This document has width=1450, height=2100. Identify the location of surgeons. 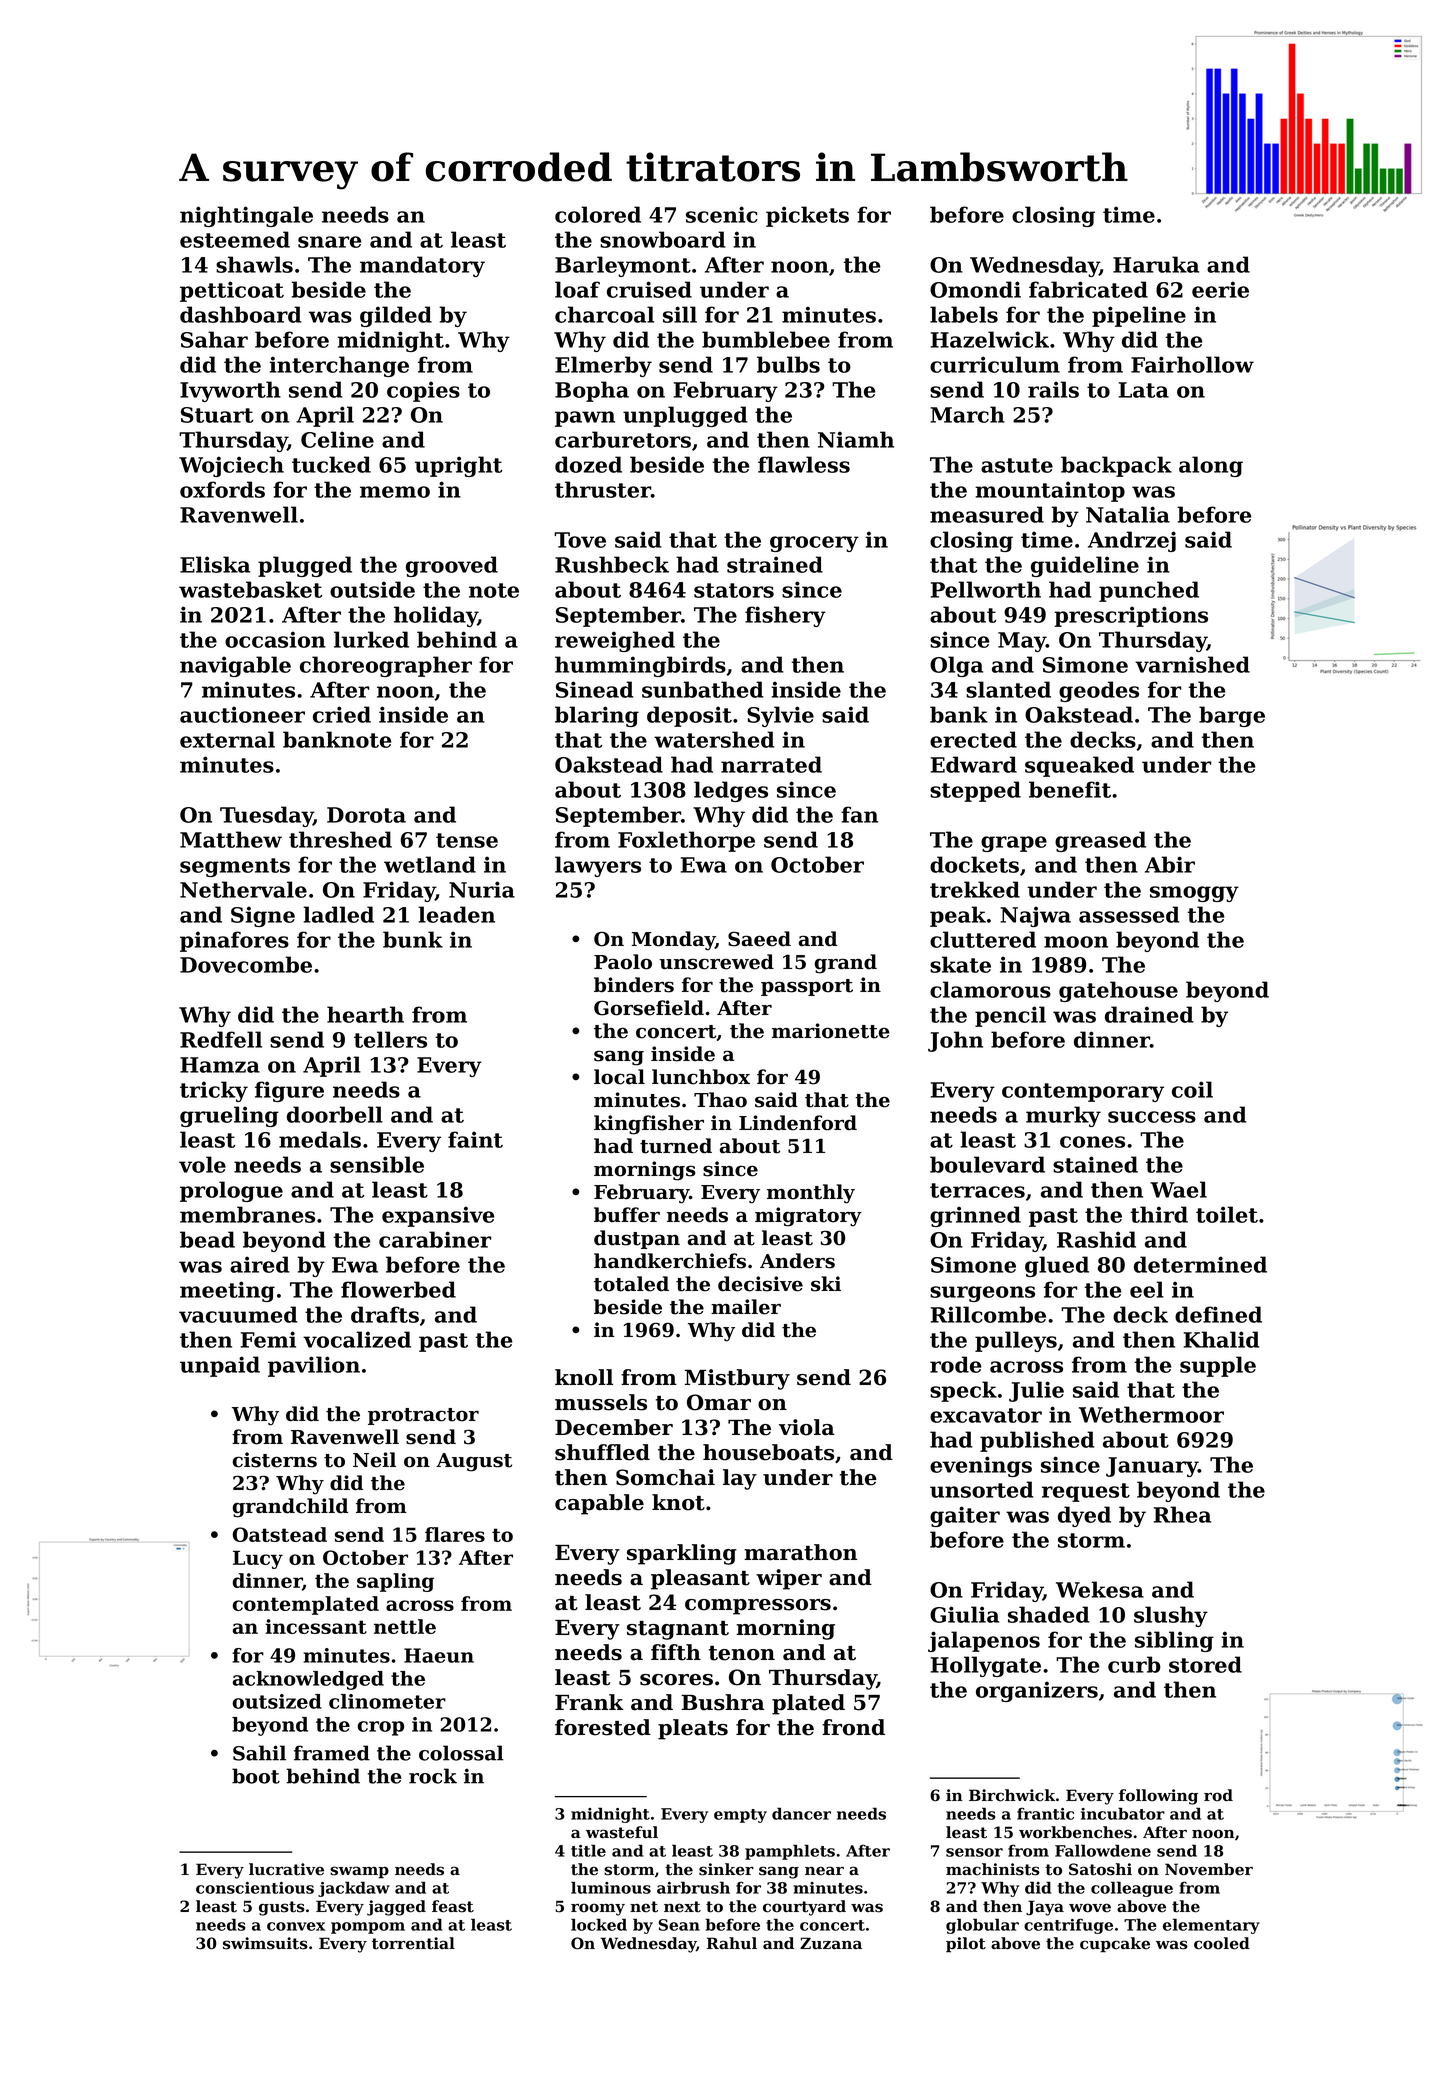
(982, 1294).
